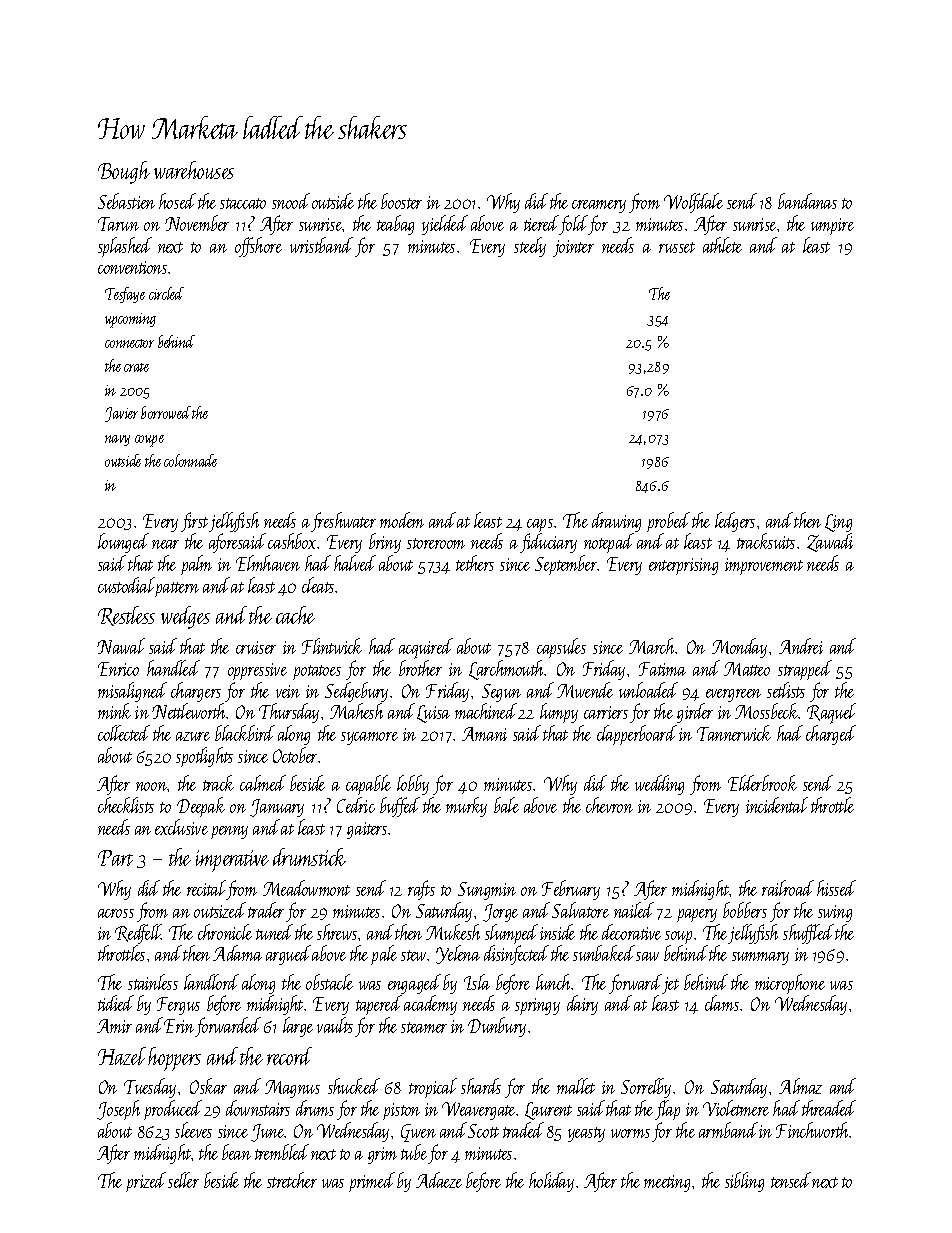 This page has height=1233, width=952. What do you see at coordinates (146, 1182) in the page?
I see `prized` at bounding box center [146, 1182].
